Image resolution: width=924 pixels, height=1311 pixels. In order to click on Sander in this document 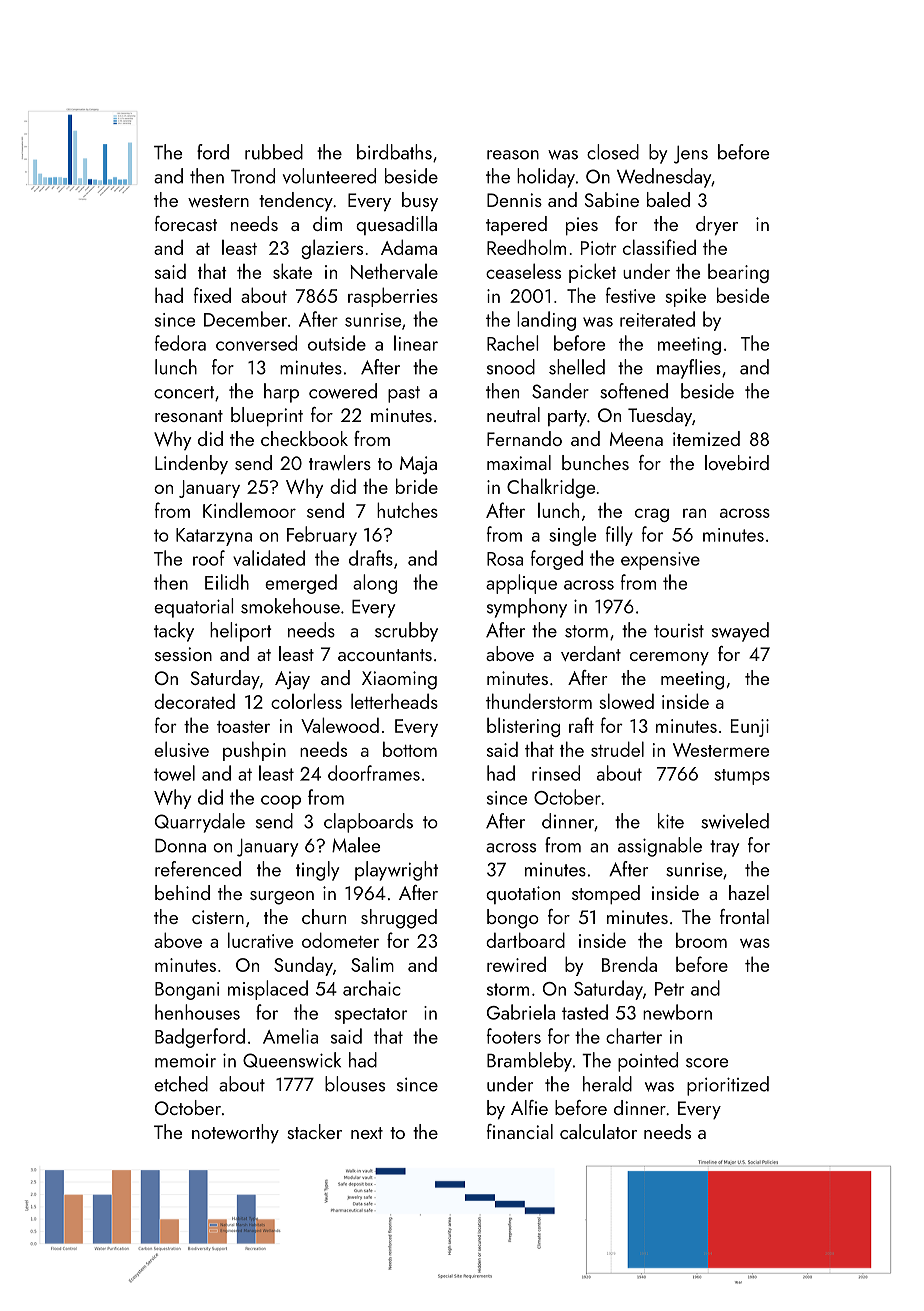, I will do `click(560, 391)`.
